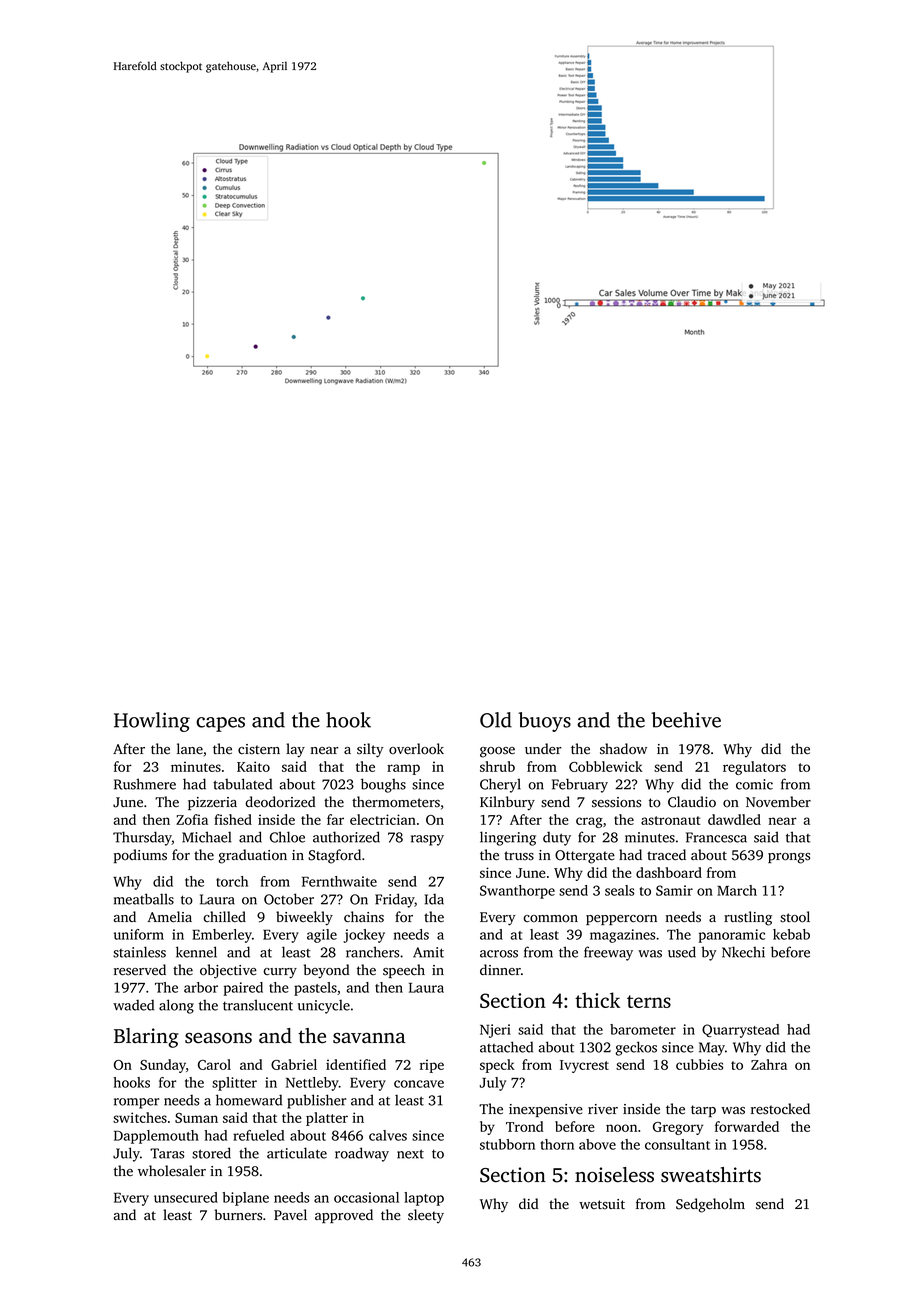  I want to click on used, so click(682, 952).
